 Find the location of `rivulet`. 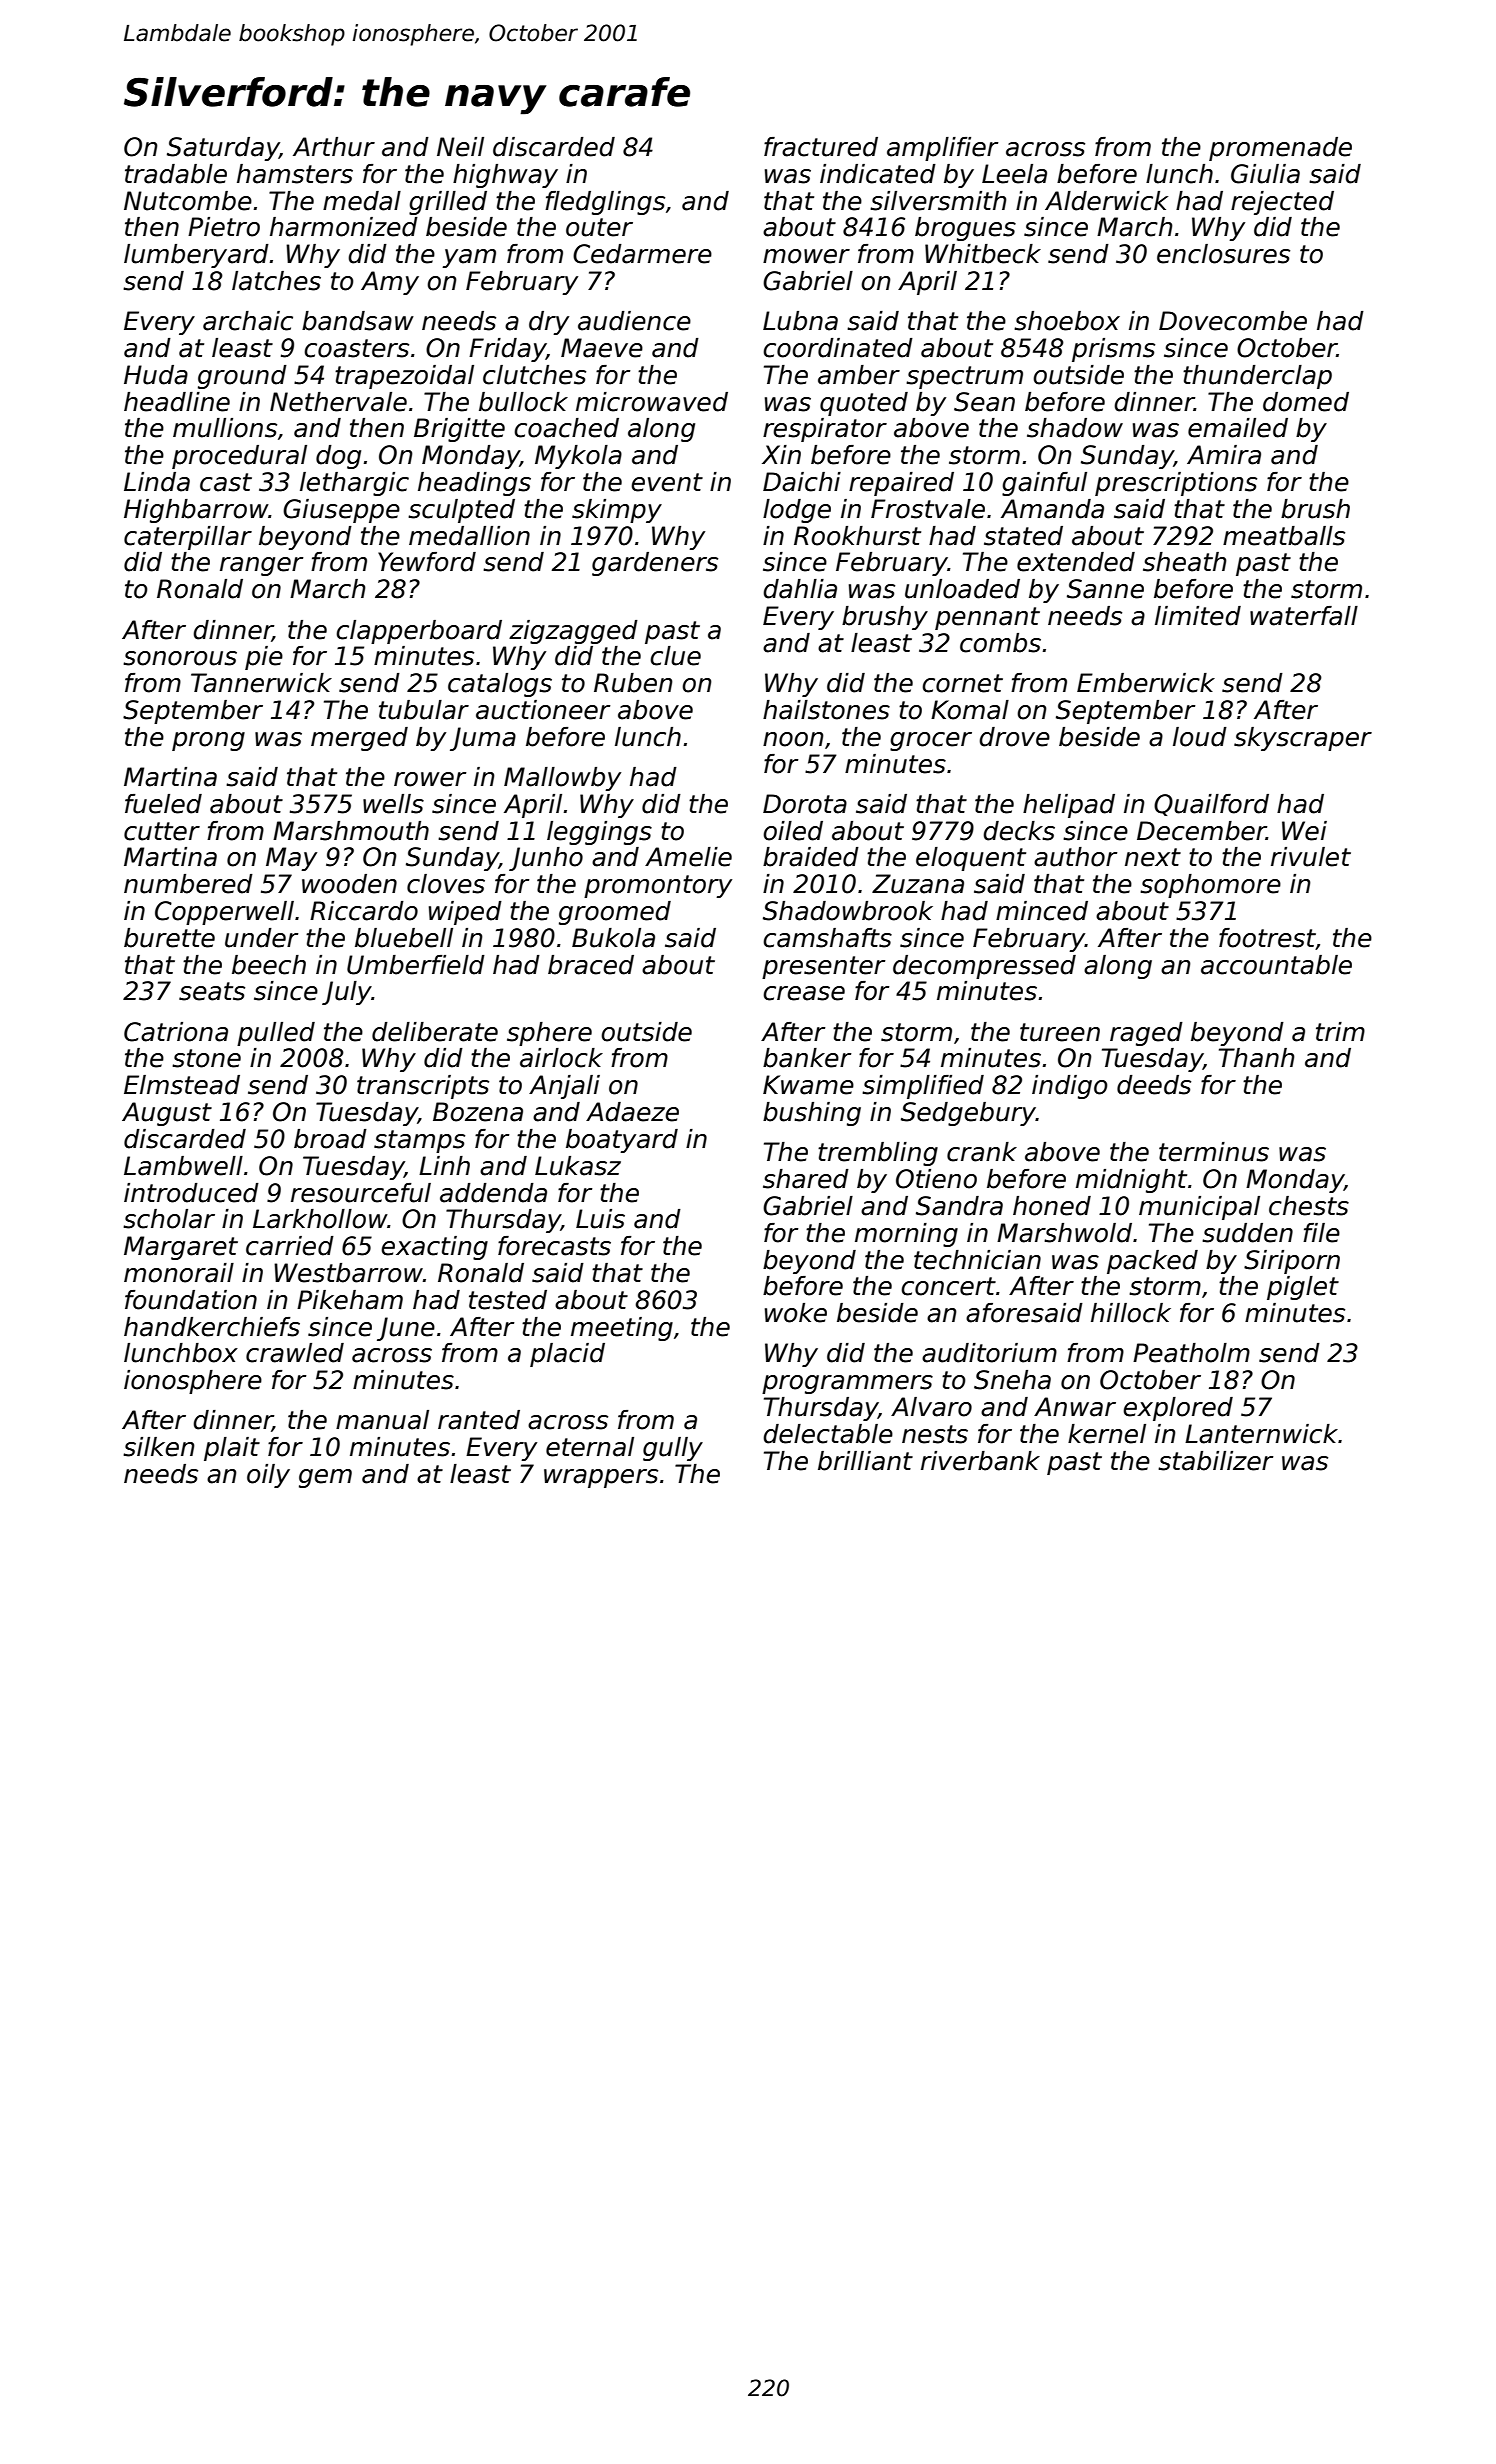

rivulet is located at coordinates (1311, 857).
